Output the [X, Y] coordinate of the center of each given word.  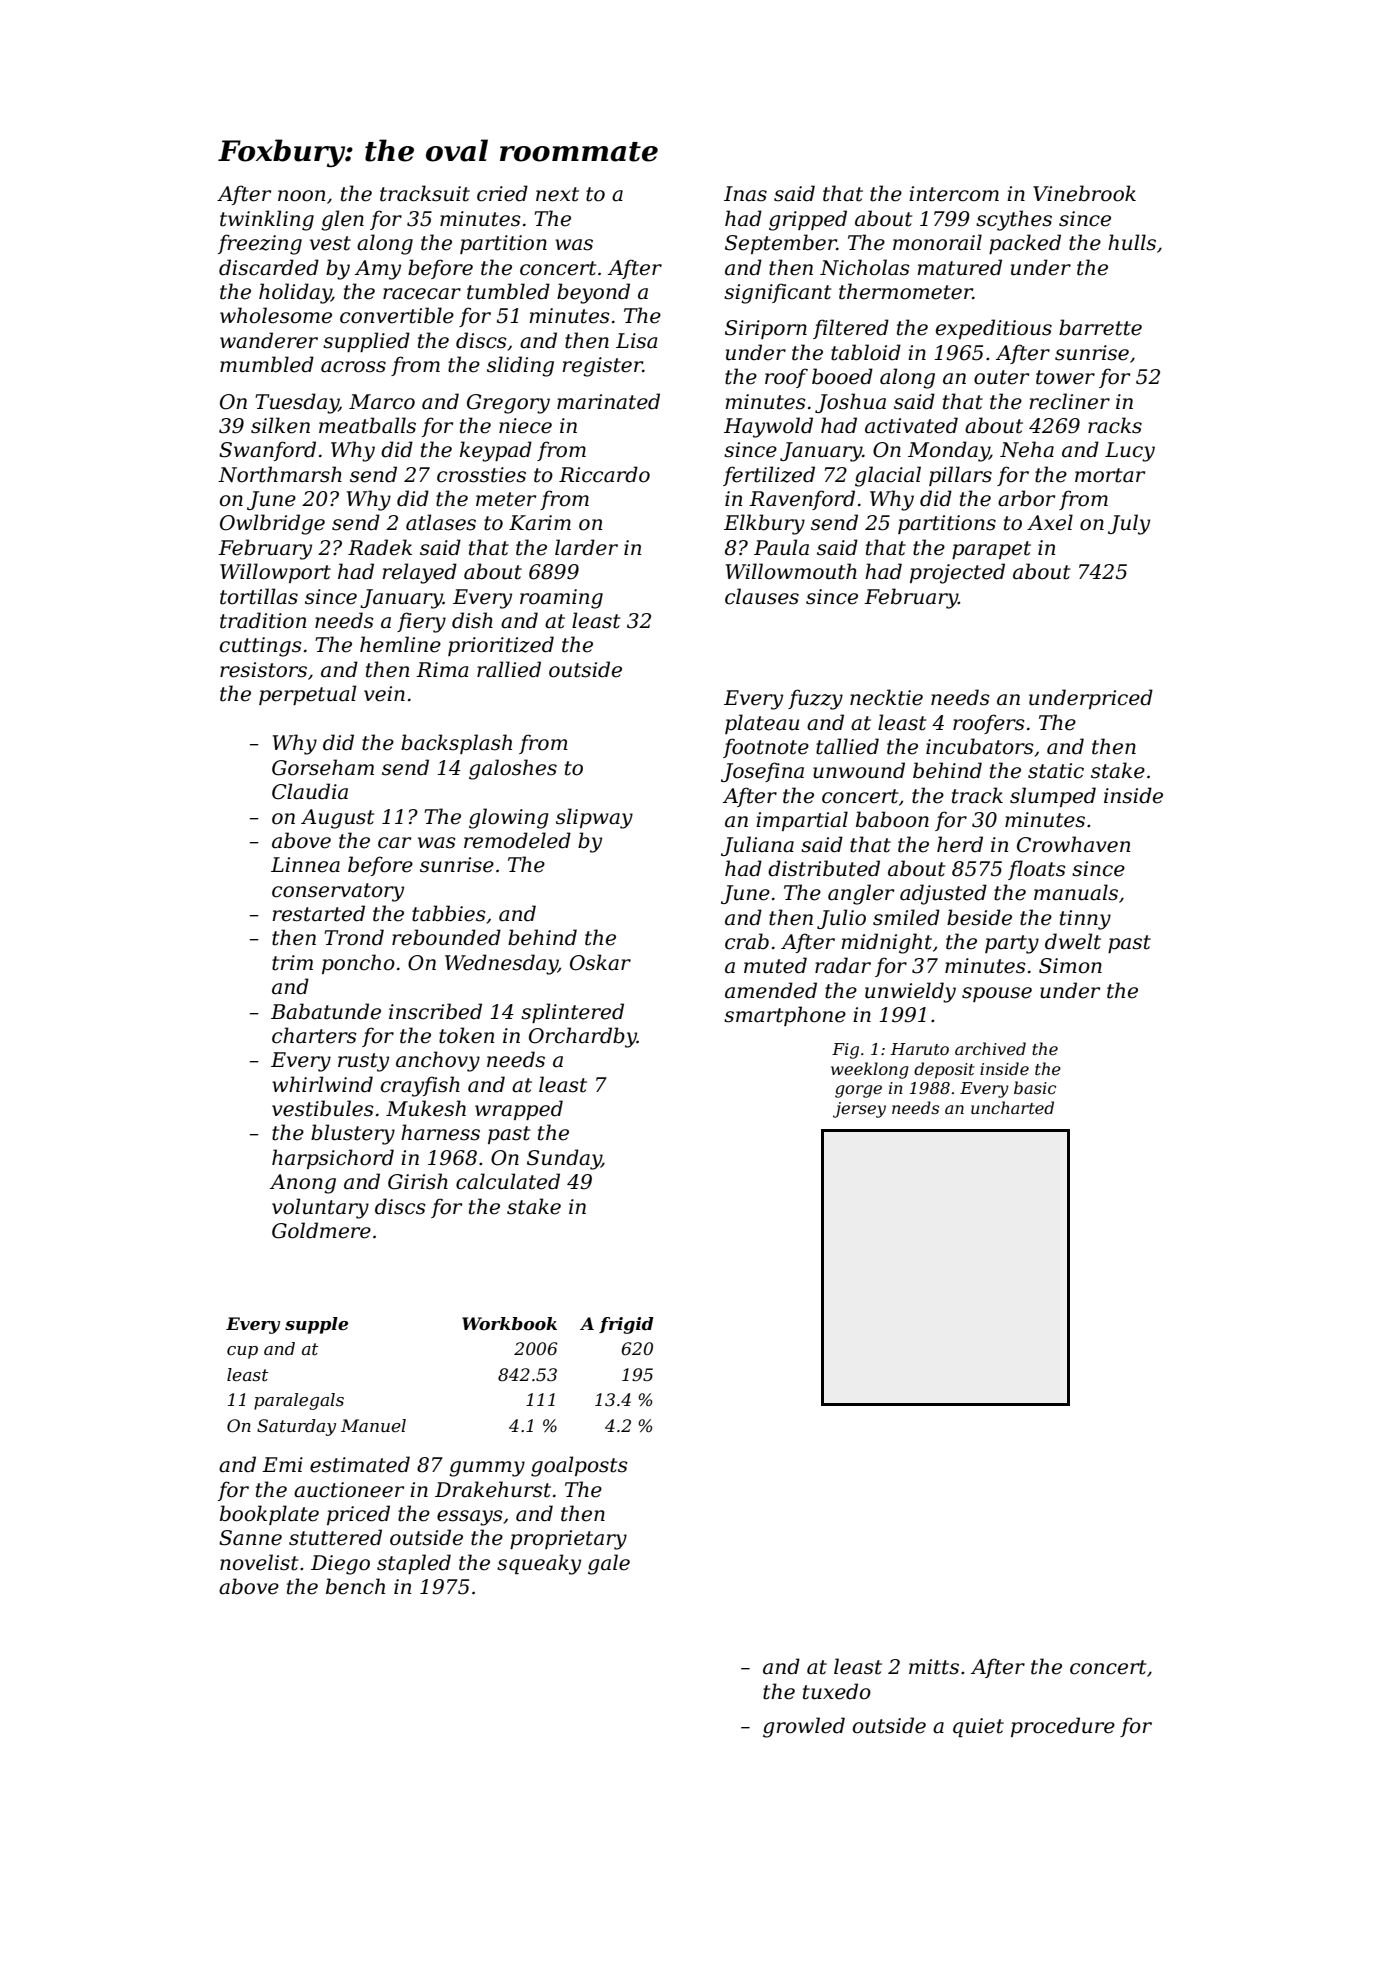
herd [960, 844]
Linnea [305, 865]
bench [355, 1586]
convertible [397, 315]
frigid [626, 1325]
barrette [1100, 327]
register [603, 367]
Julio [841, 919]
